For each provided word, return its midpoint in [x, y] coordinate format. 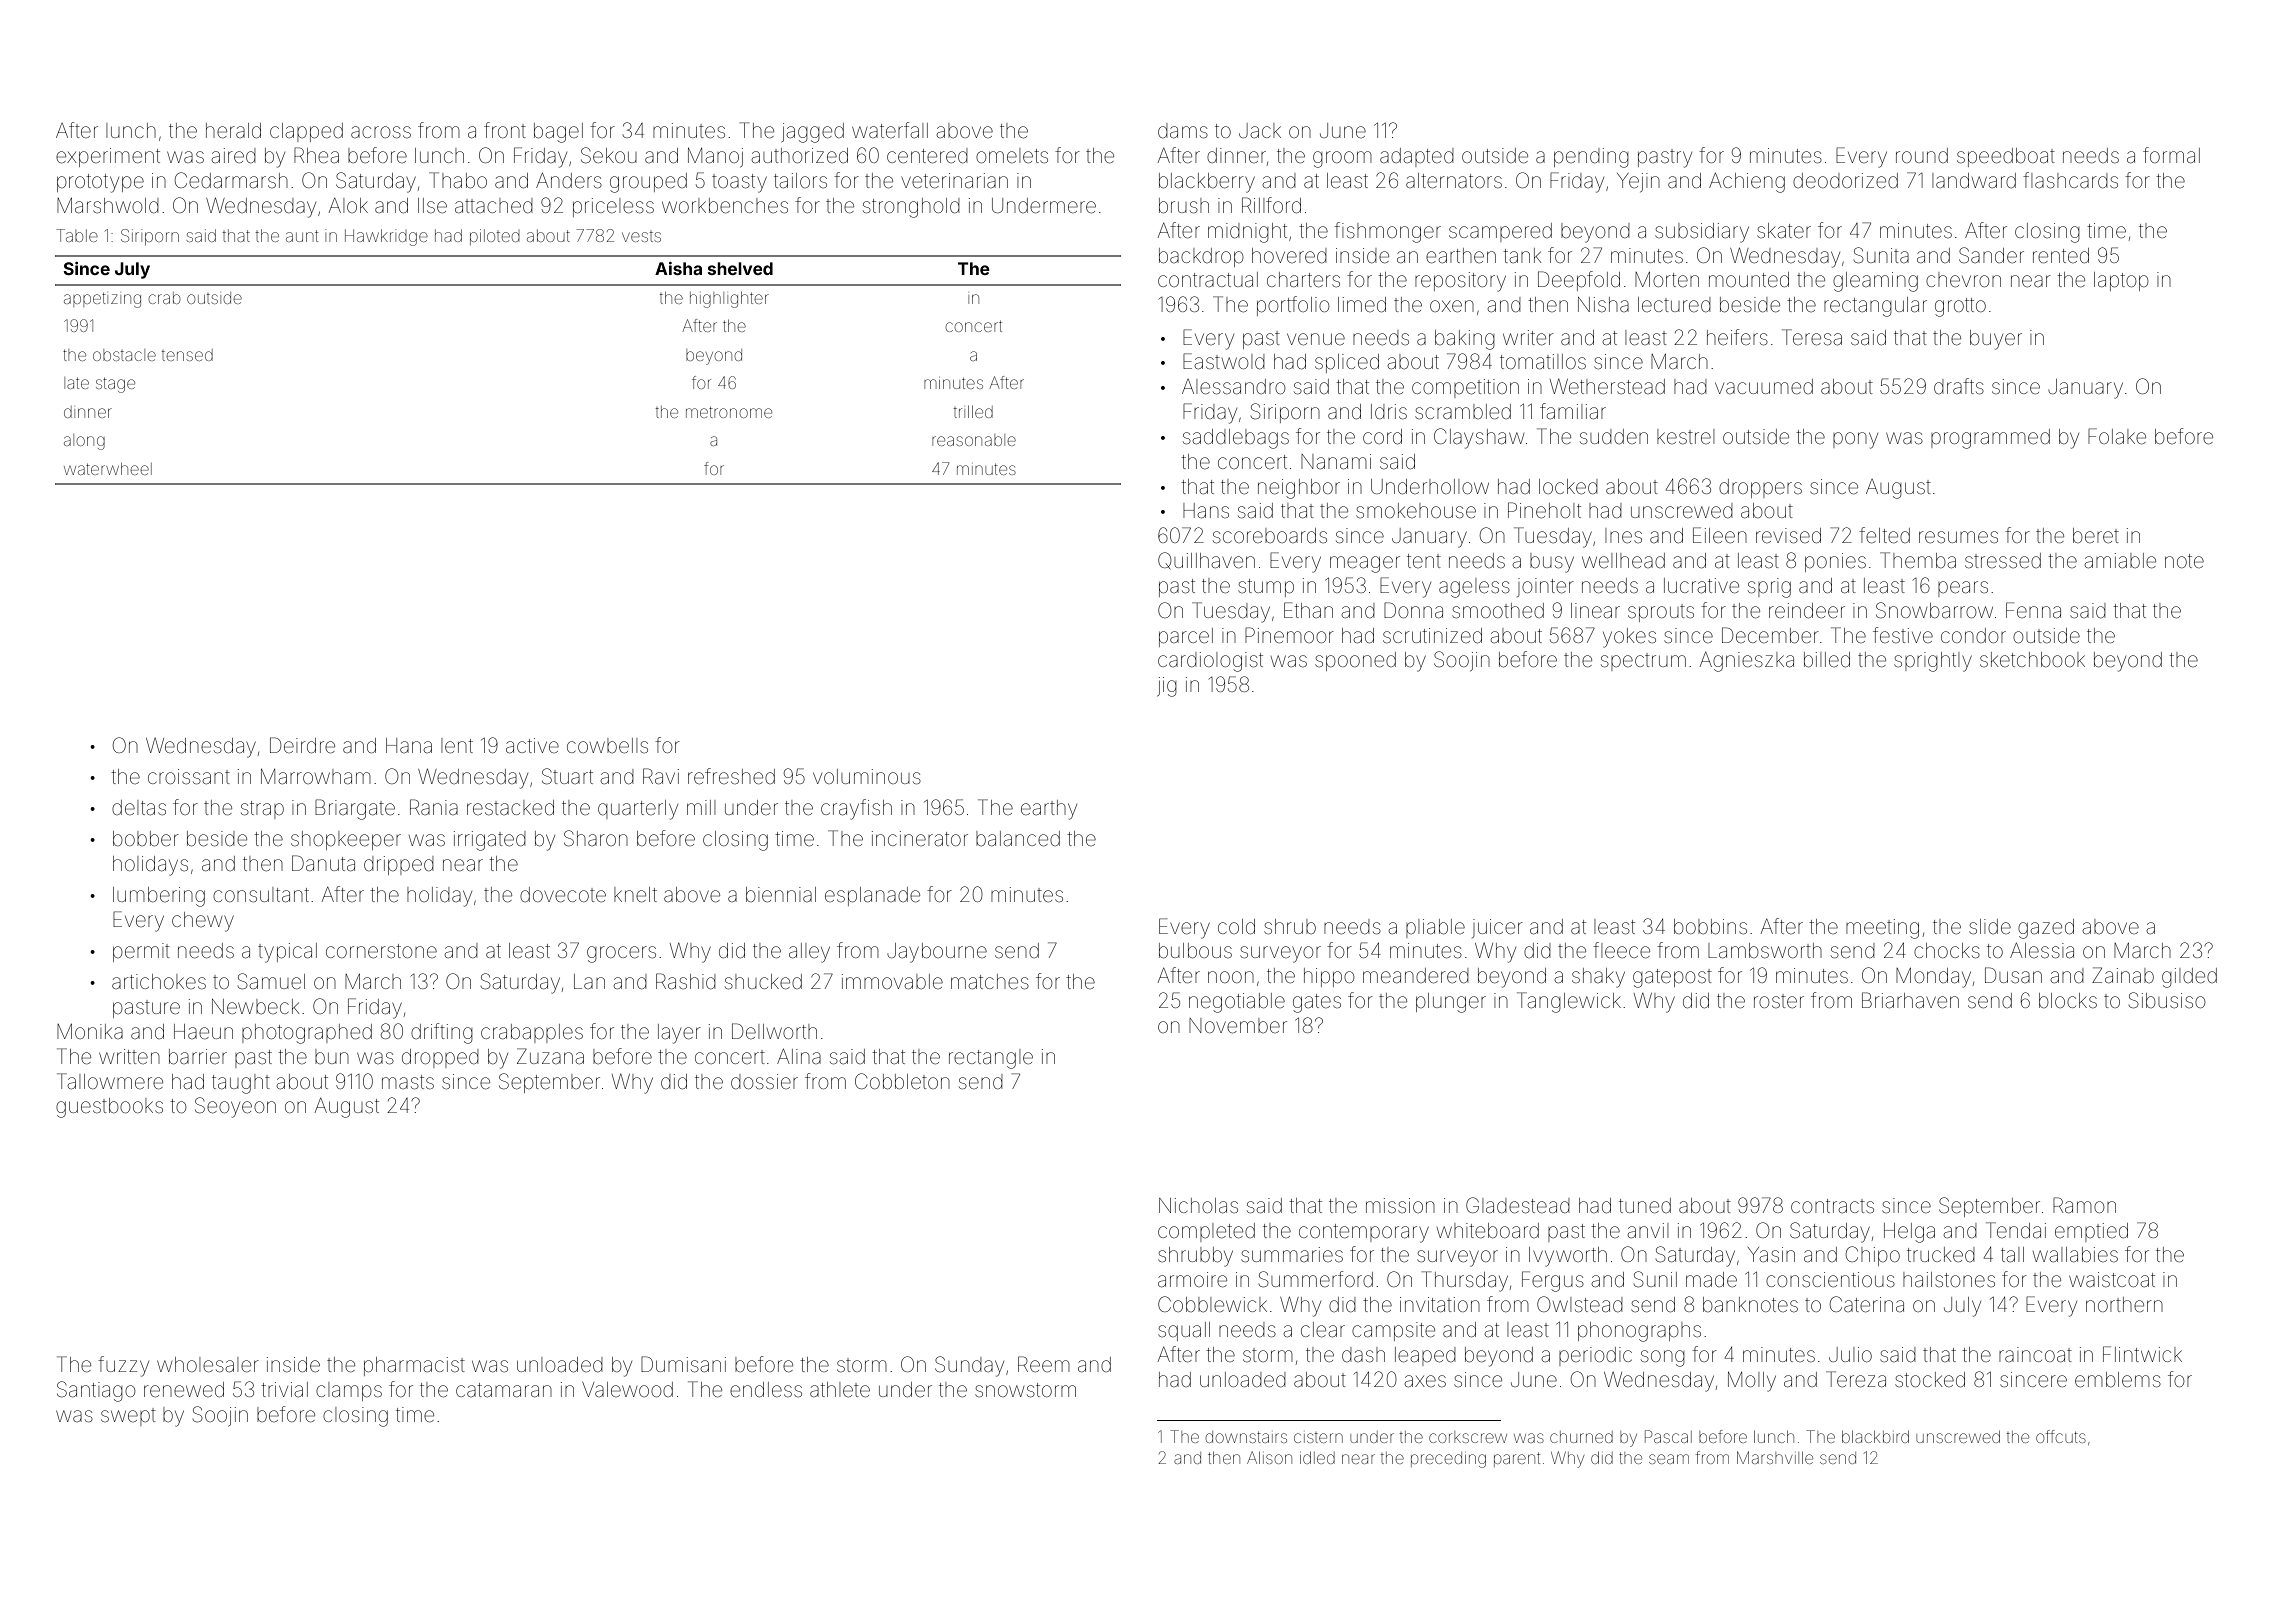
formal [2171, 155]
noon [1231, 977]
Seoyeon [235, 1107]
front [505, 130]
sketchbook [2032, 659]
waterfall [890, 130]
